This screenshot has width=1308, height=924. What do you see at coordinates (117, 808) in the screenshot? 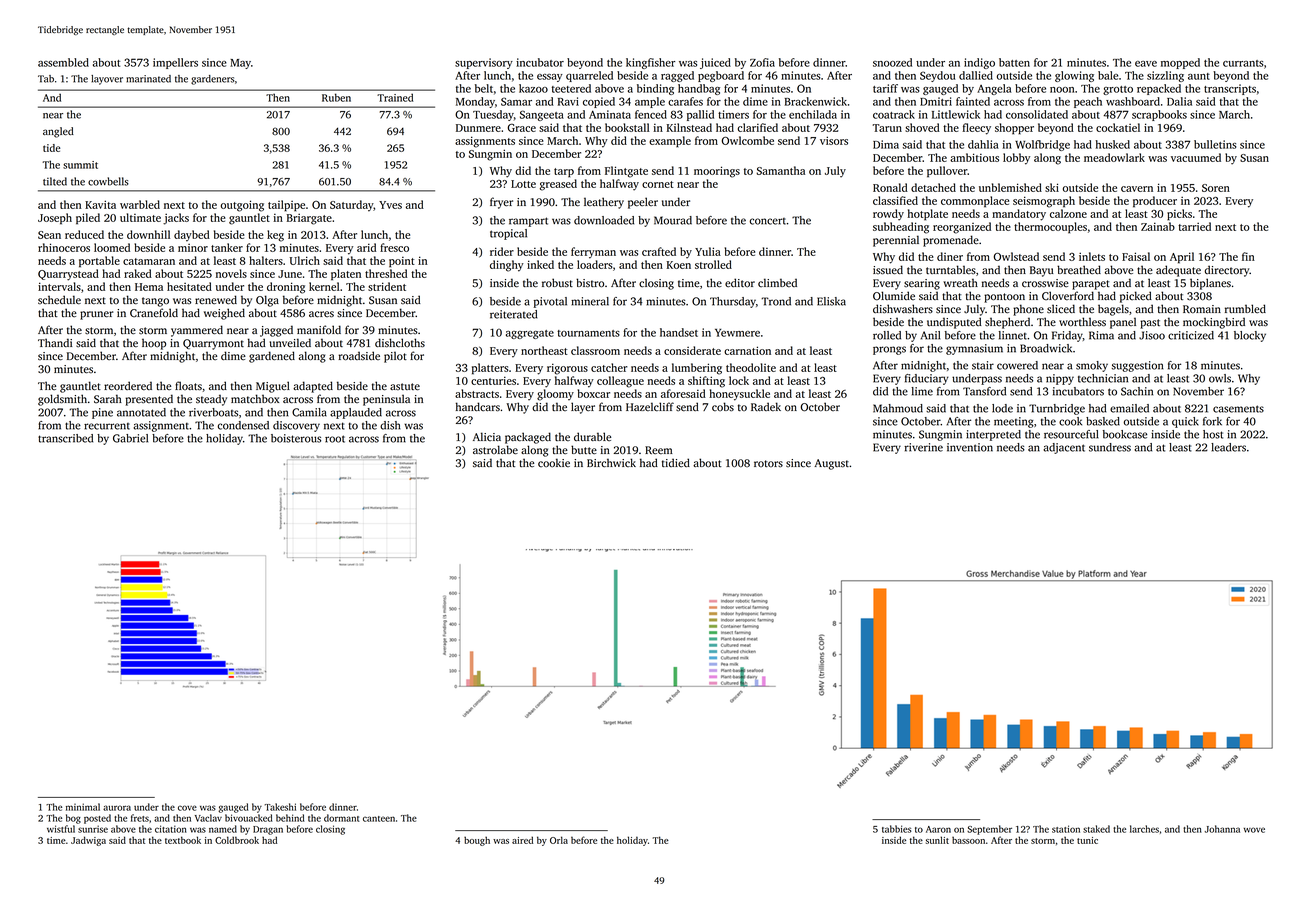
I see `aurora` at bounding box center [117, 808].
